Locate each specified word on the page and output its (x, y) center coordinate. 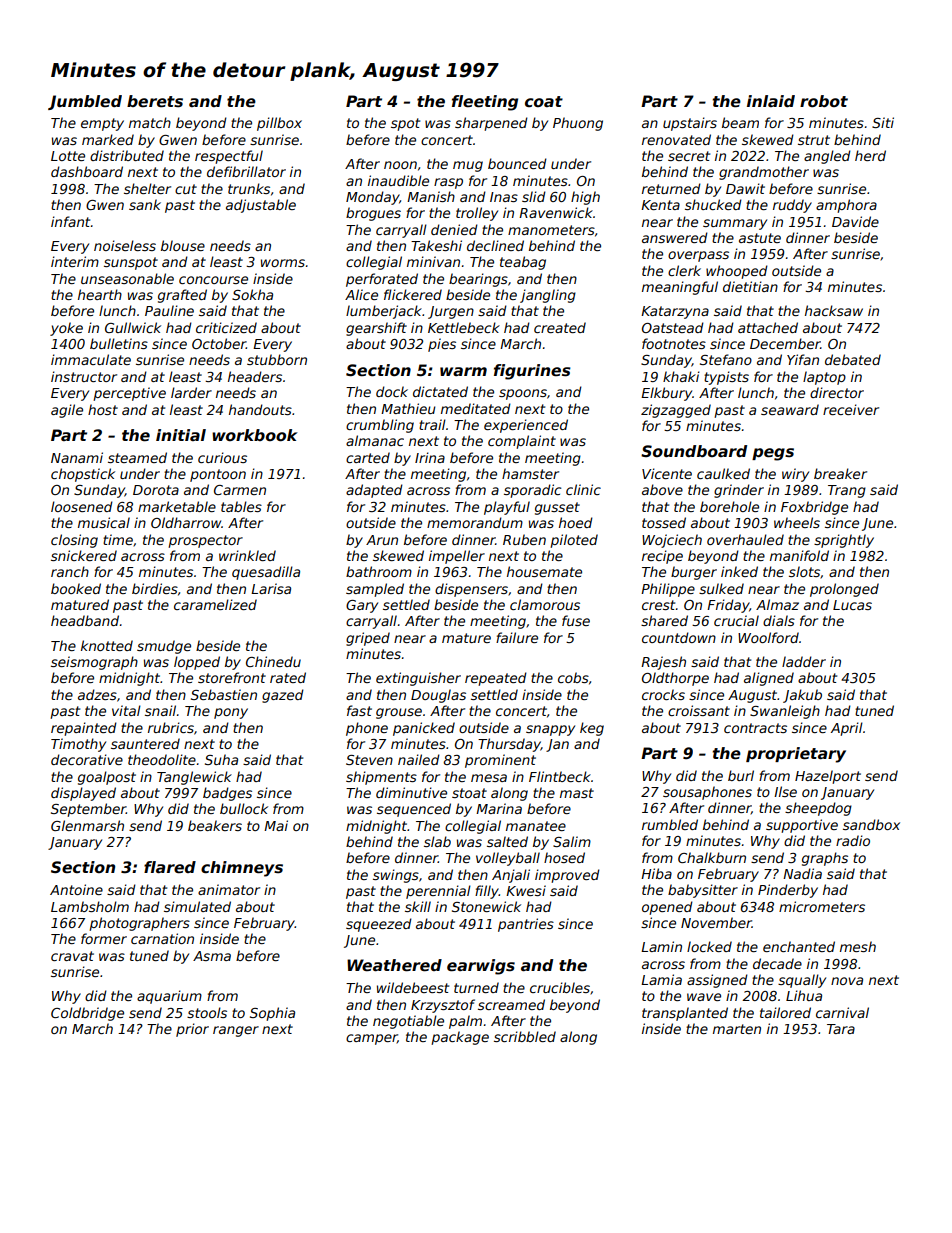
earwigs (481, 967)
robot (824, 101)
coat (544, 101)
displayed (83, 794)
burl (741, 775)
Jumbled (85, 102)
